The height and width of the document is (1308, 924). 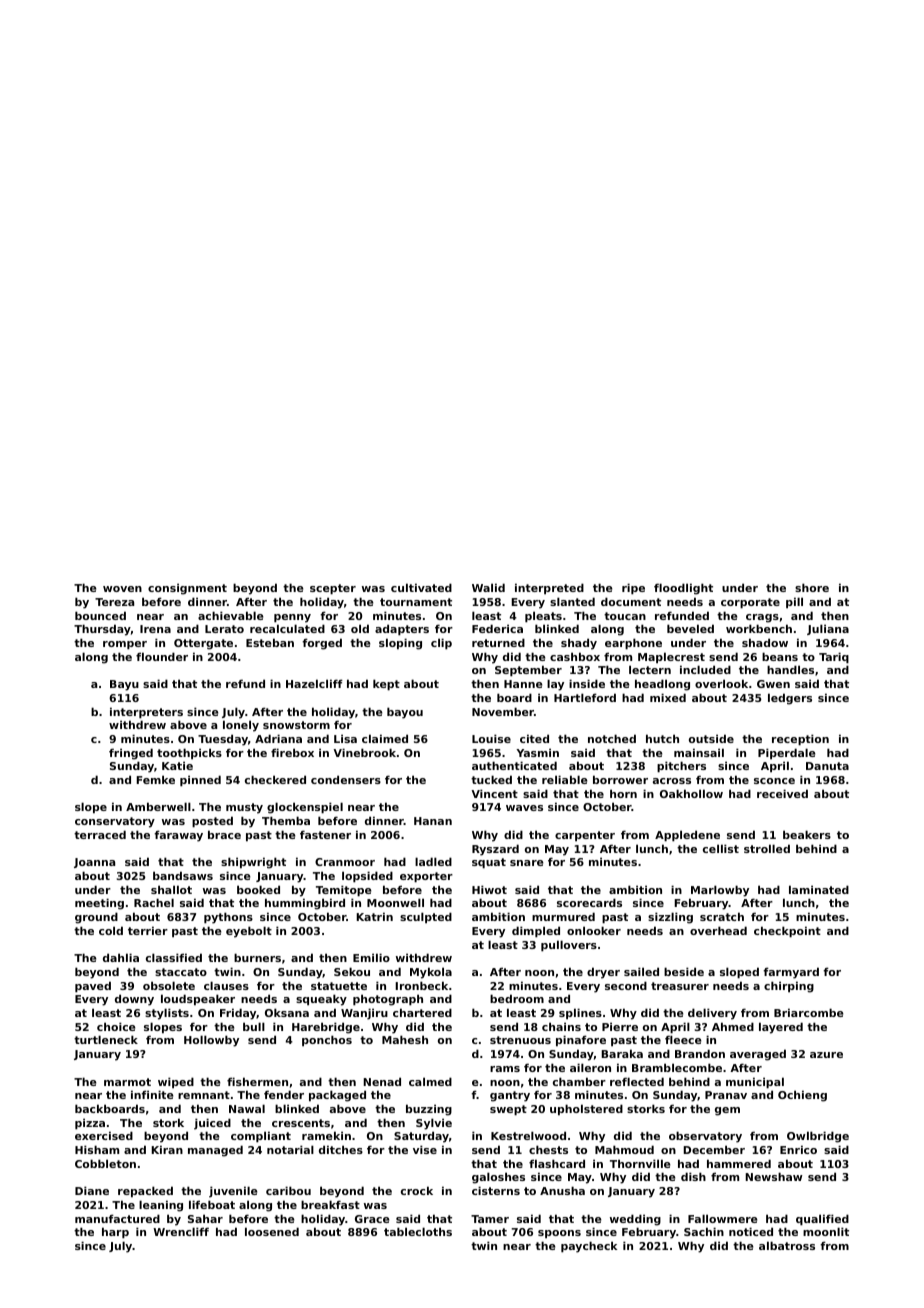 I want to click on booked, so click(x=258, y=889).
